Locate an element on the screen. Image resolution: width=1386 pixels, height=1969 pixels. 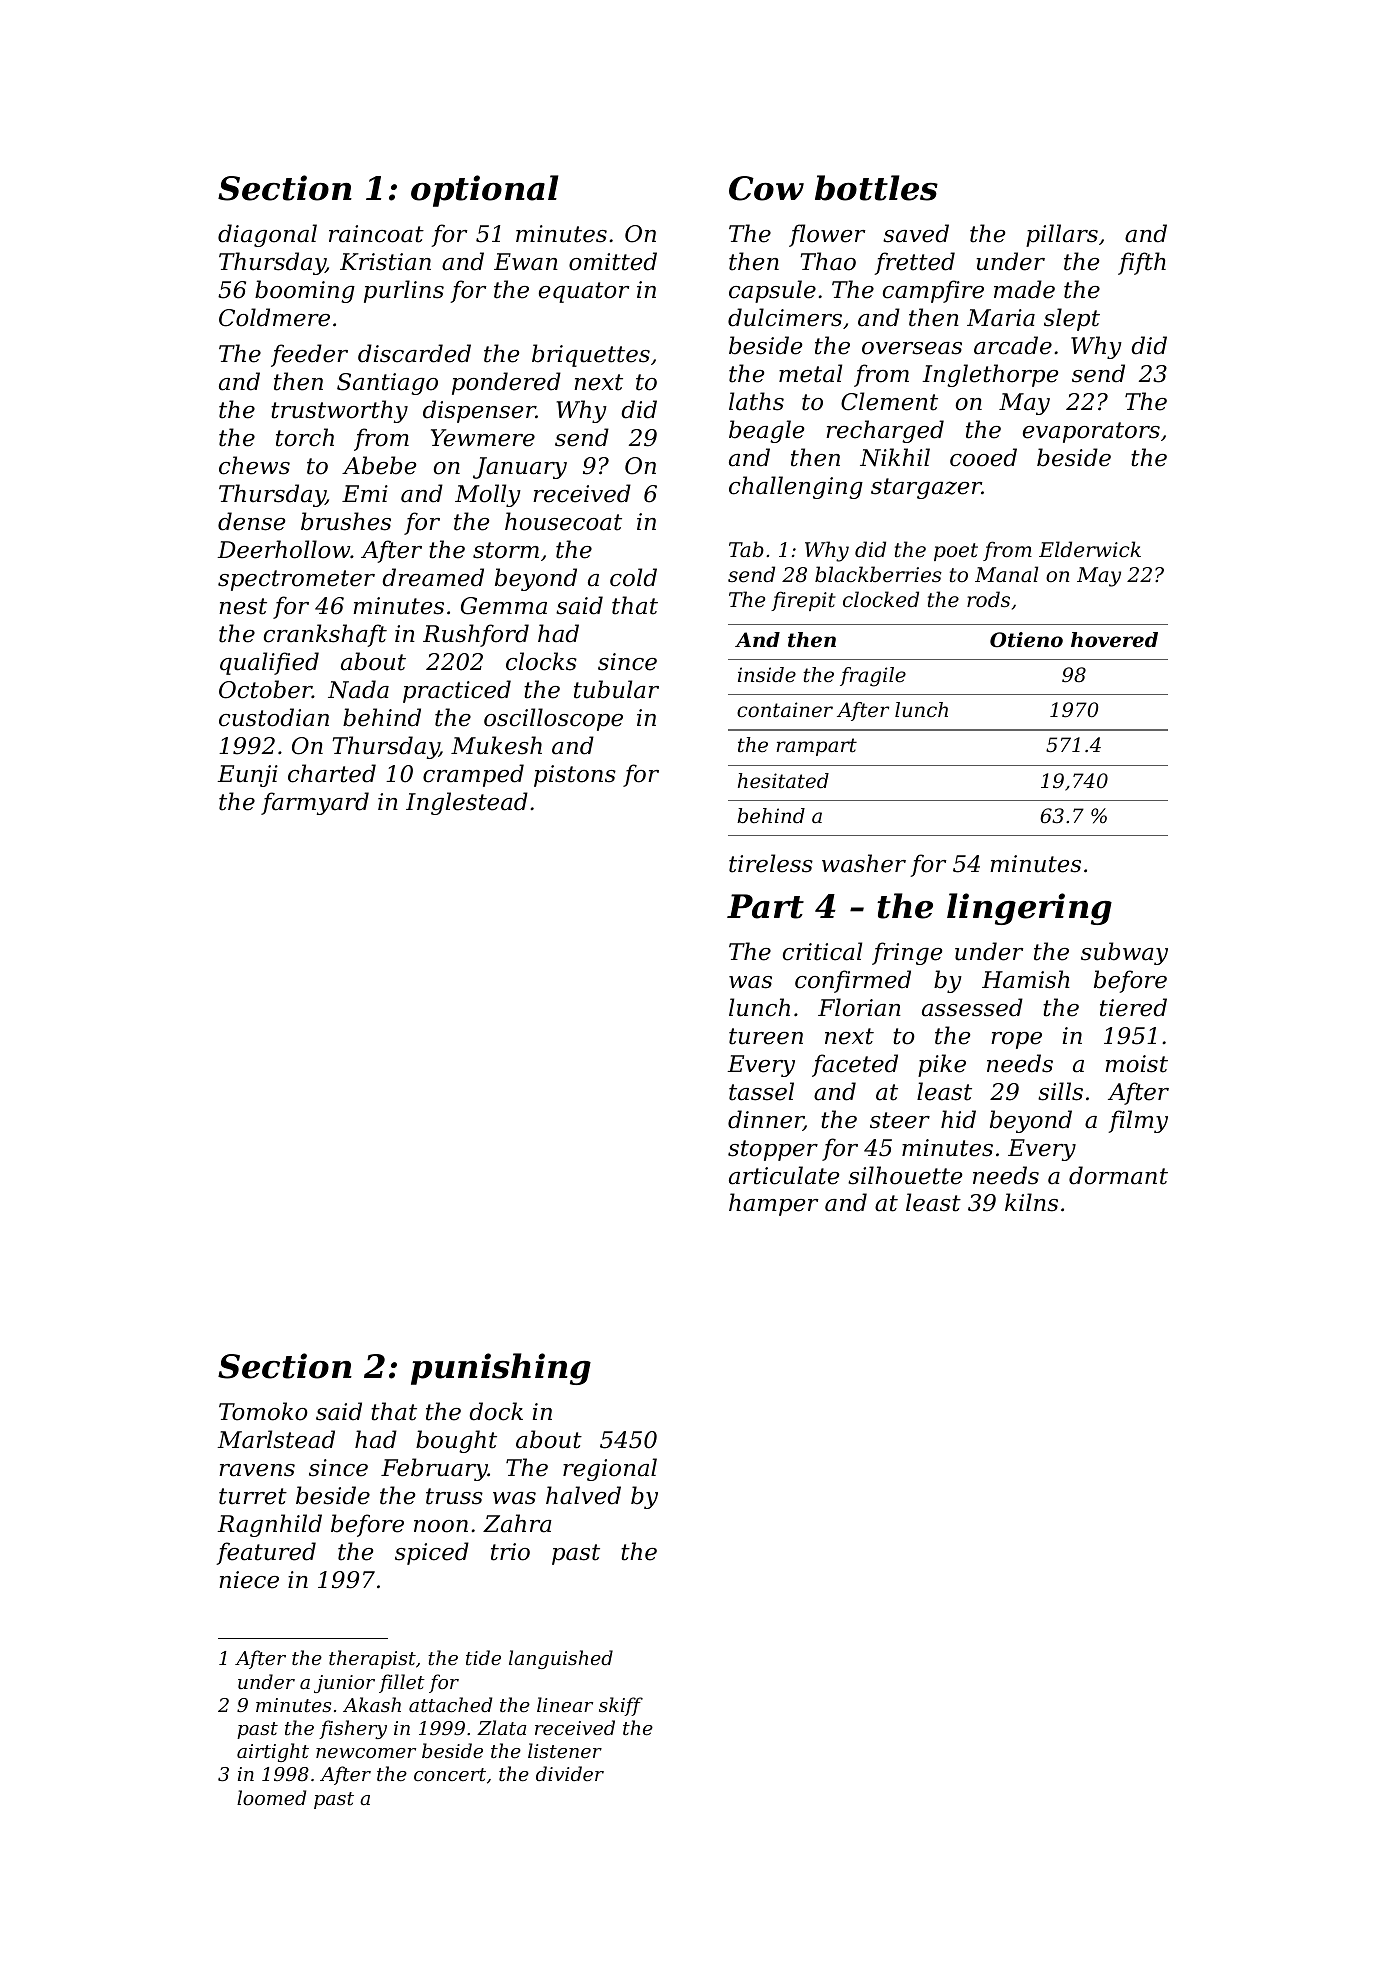
Marlstead is located at coordinates (276, 1439).
